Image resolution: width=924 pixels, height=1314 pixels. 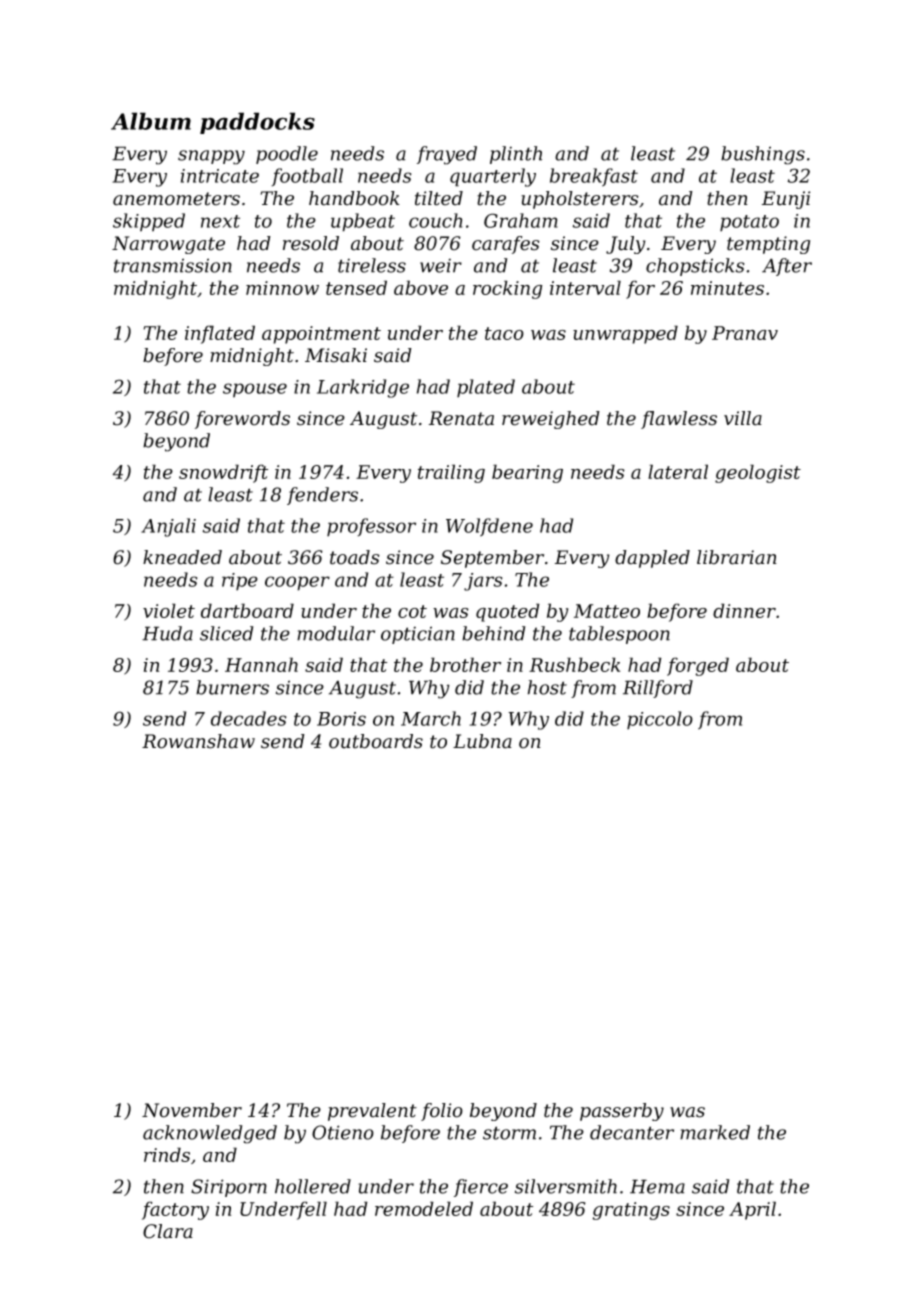 What do you see at coordinates (173, 265) in the screenshot?
I see `transmission` at bounding box center [173, 265].
